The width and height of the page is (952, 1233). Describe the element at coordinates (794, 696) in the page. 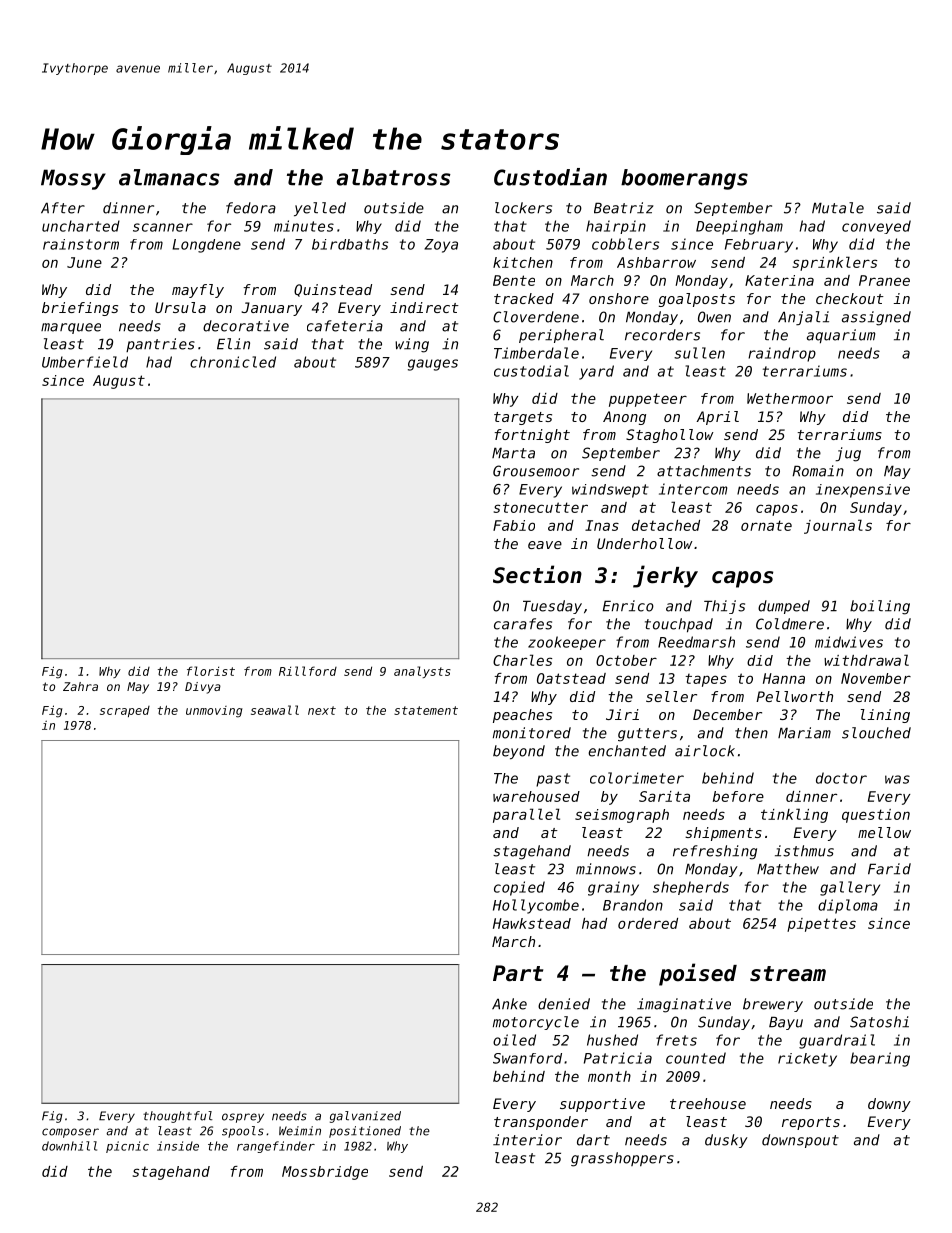

I see `Pellworth` at that location.
